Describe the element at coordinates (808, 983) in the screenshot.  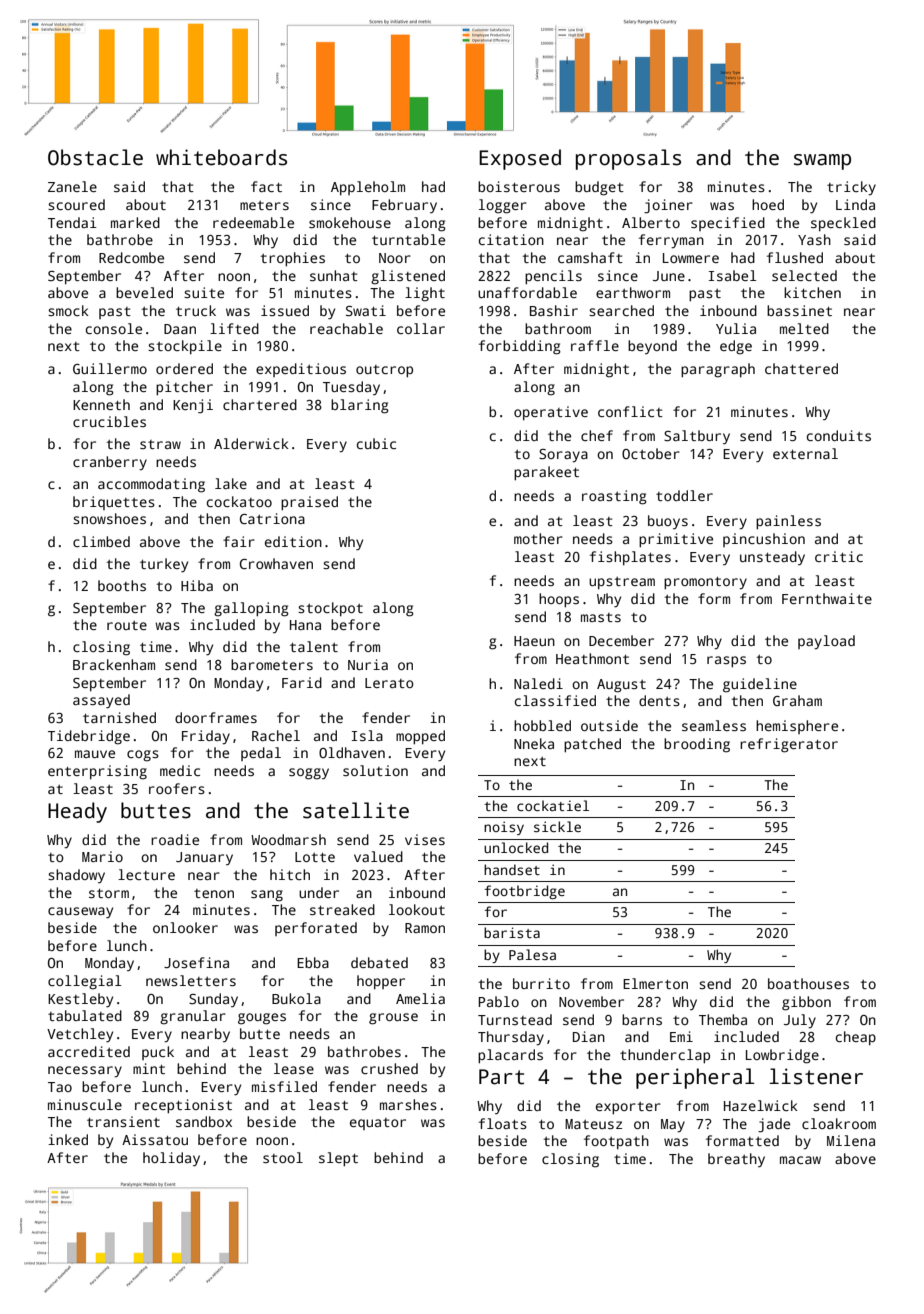
I see `boathouses` at that location.
